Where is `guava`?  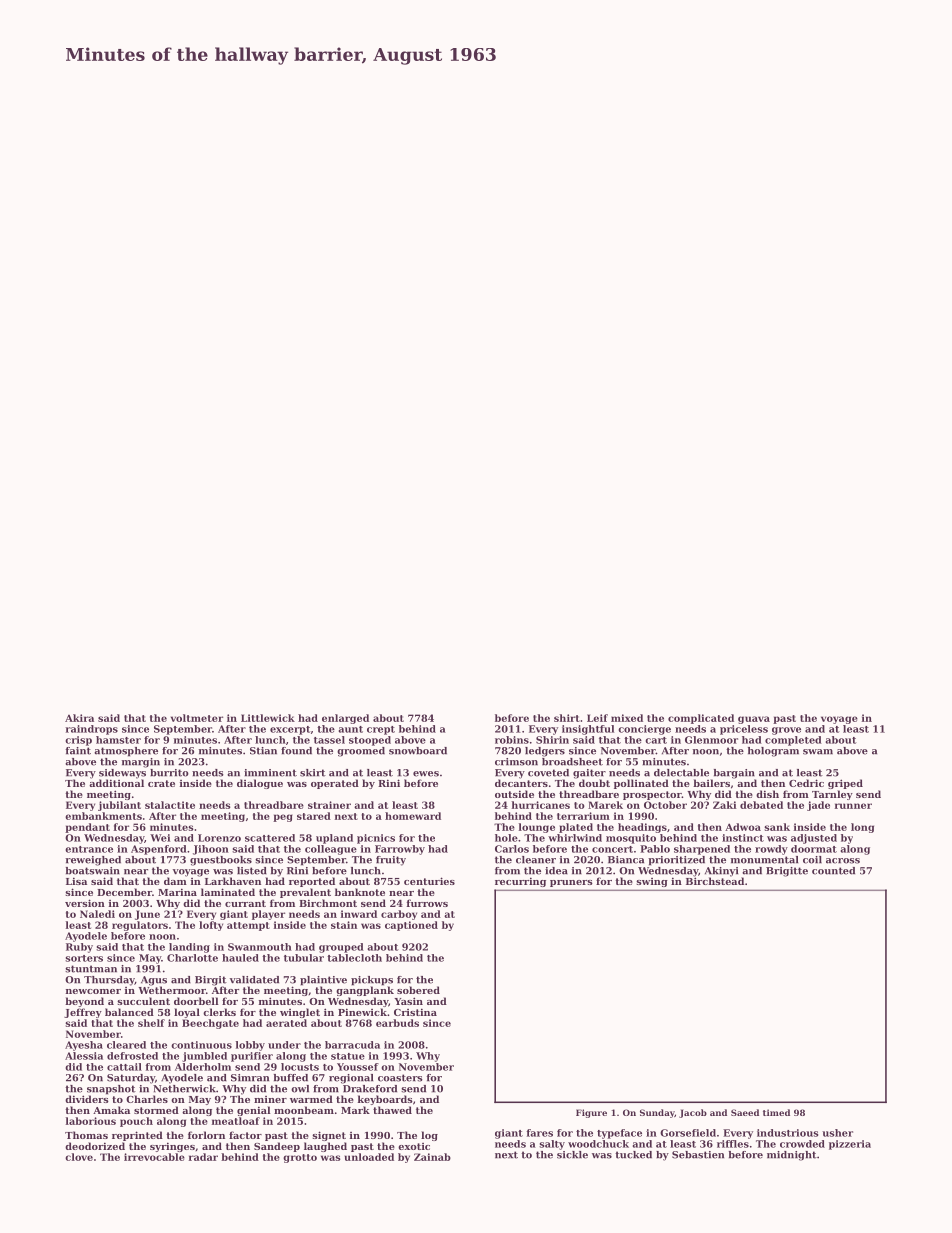
guava is located at coordinates (754, 720).
